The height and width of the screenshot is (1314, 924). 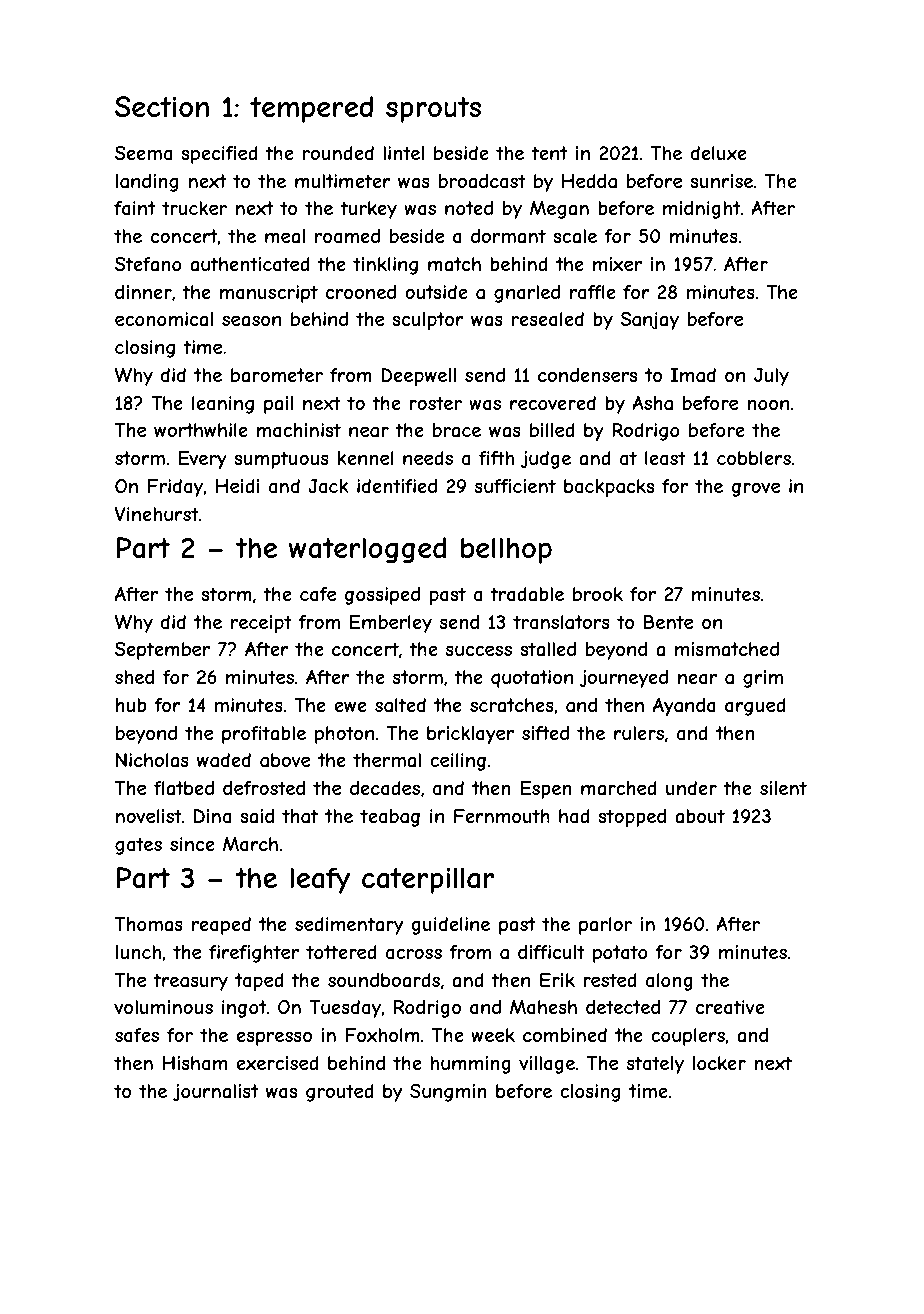 I want to click on brace, so click(x=457, y=430).
